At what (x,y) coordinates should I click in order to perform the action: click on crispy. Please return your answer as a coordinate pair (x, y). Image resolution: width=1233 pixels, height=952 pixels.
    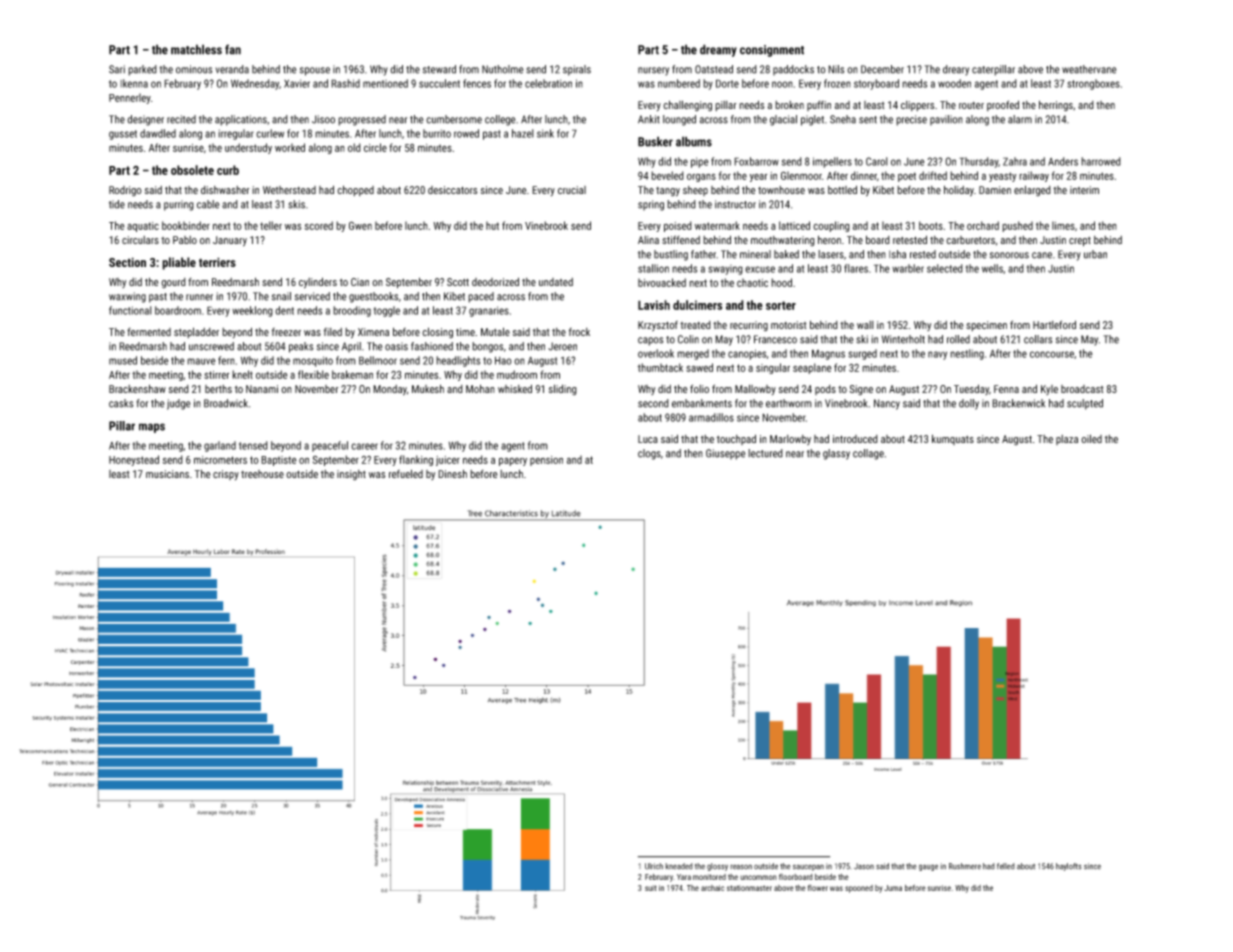
    Looking at the image, I should click on (226, 475).
